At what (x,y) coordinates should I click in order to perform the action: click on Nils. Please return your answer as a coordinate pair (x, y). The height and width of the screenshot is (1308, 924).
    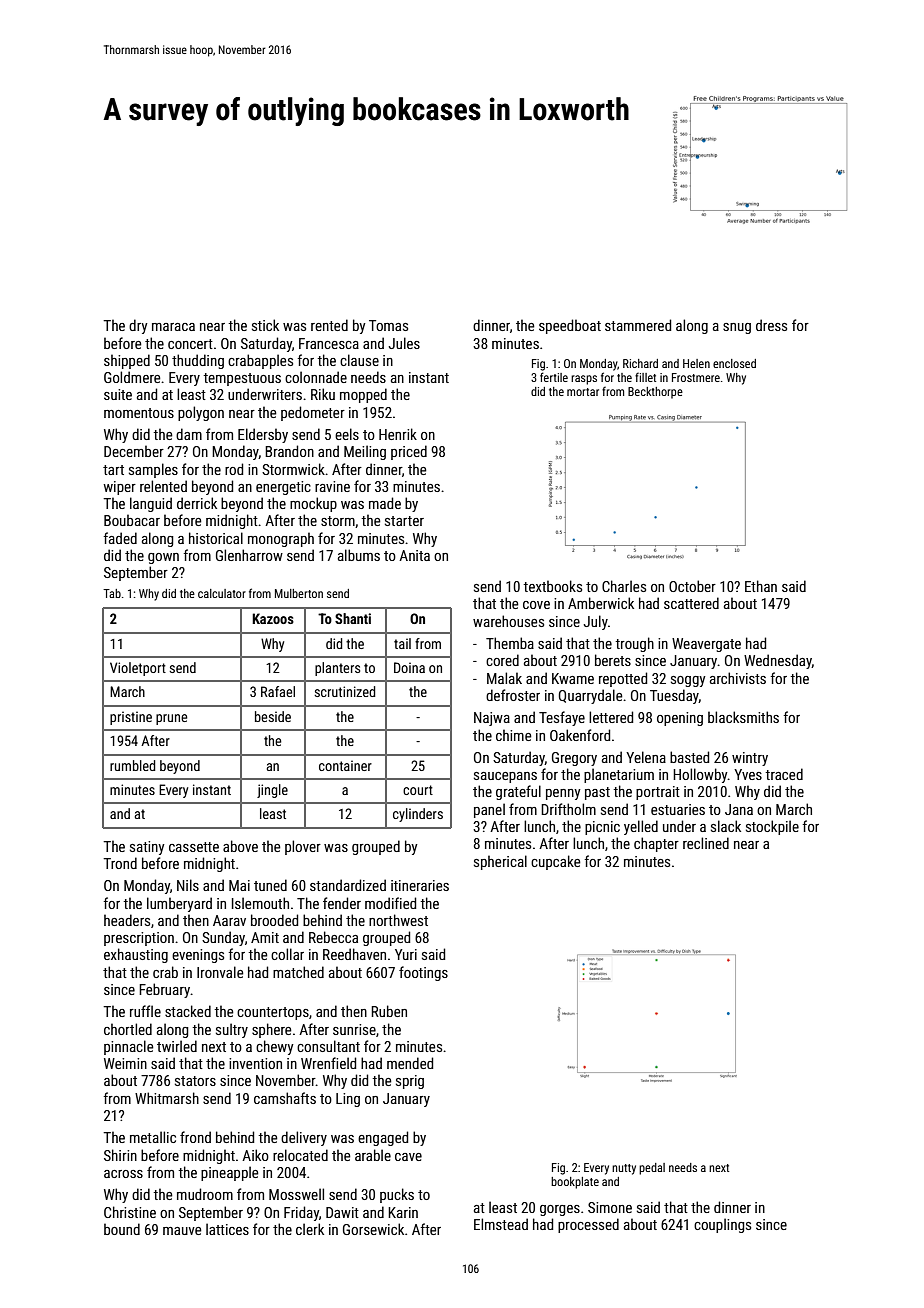
    Looking at the image, I should click on (188, 885).
